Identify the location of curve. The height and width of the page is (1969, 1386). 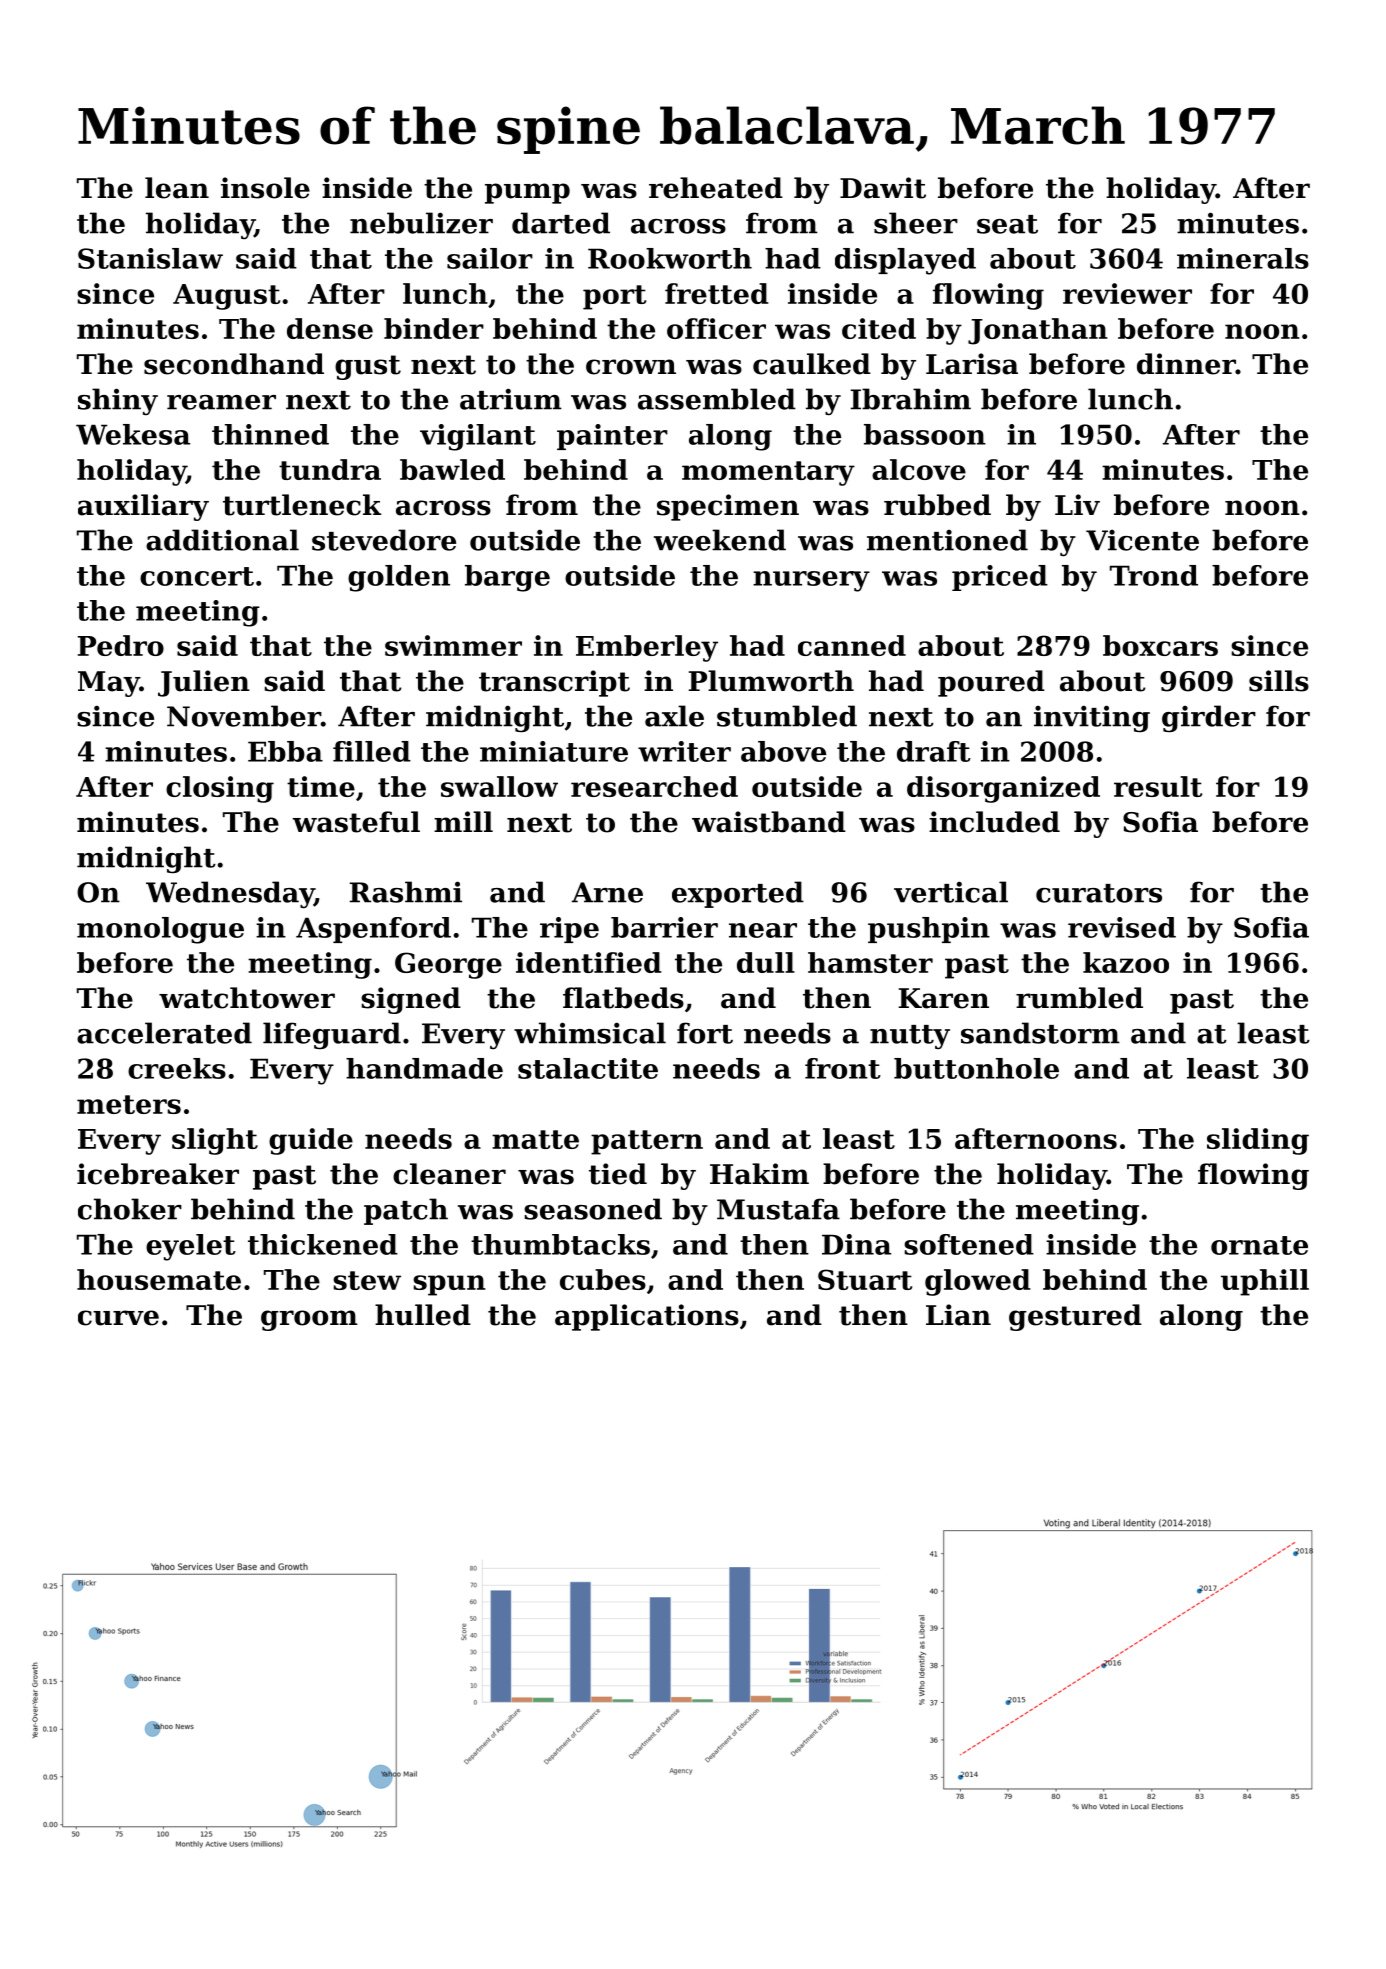
(118, 1318).
